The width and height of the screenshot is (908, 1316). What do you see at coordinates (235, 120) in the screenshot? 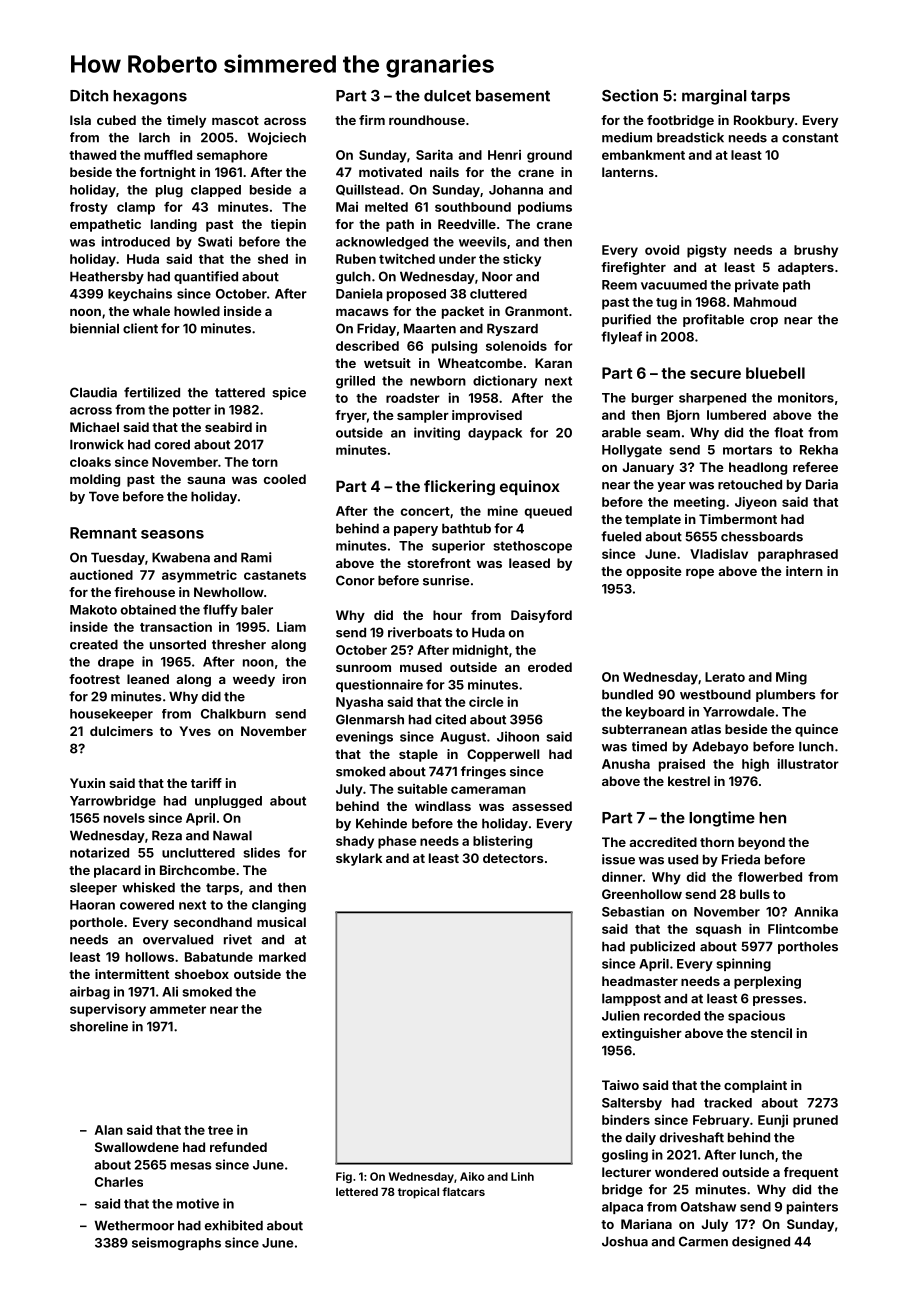
I see `mascot` at bounding box center [235, 120].
